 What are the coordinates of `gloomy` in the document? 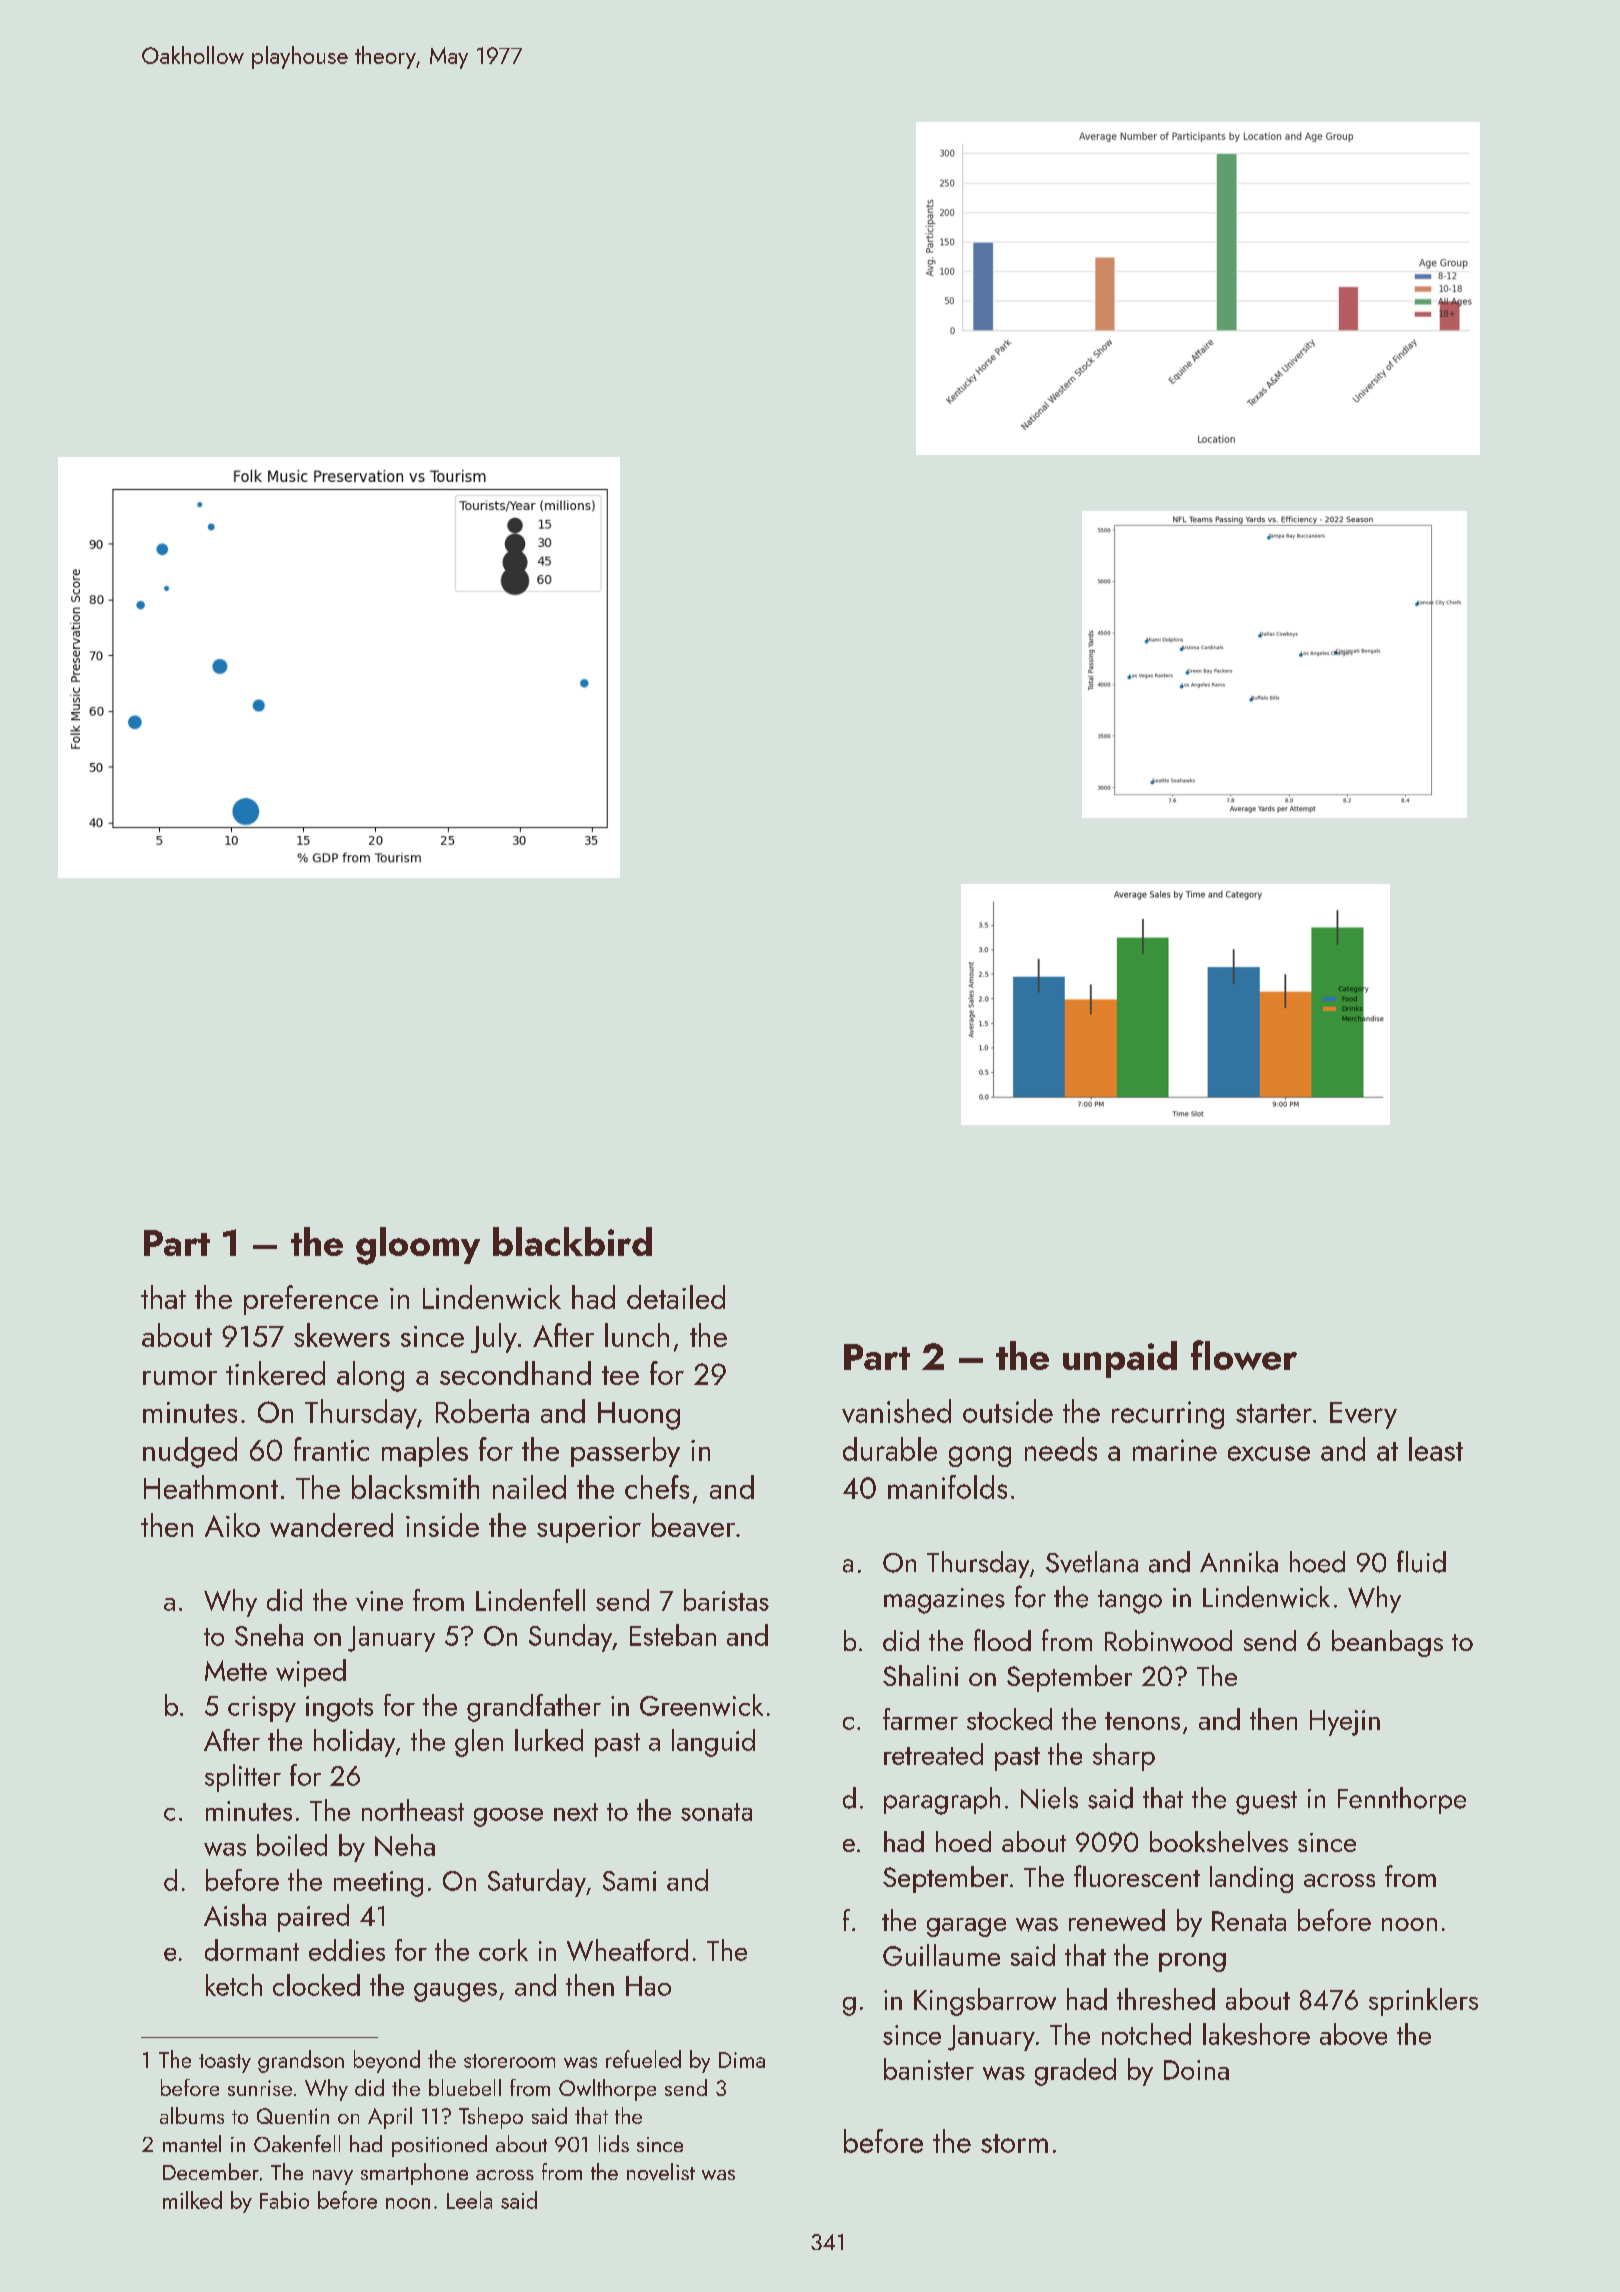 It's located at (418, 1246).
